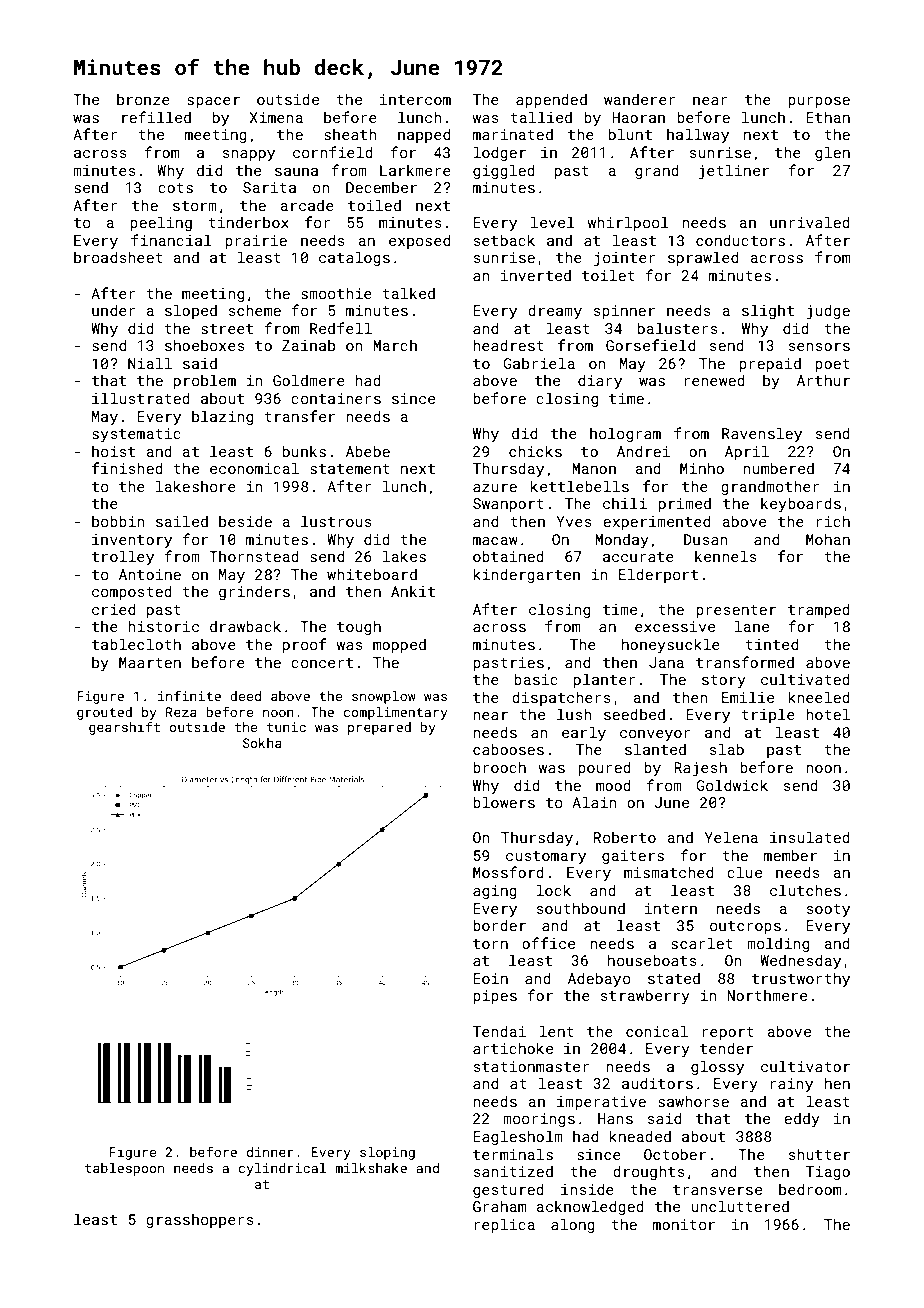 The height and width of the screenshot is (1308, 924). Describe the element at coordinates (254, 556) in the screenshot. I see `Thornstead` at that location.
